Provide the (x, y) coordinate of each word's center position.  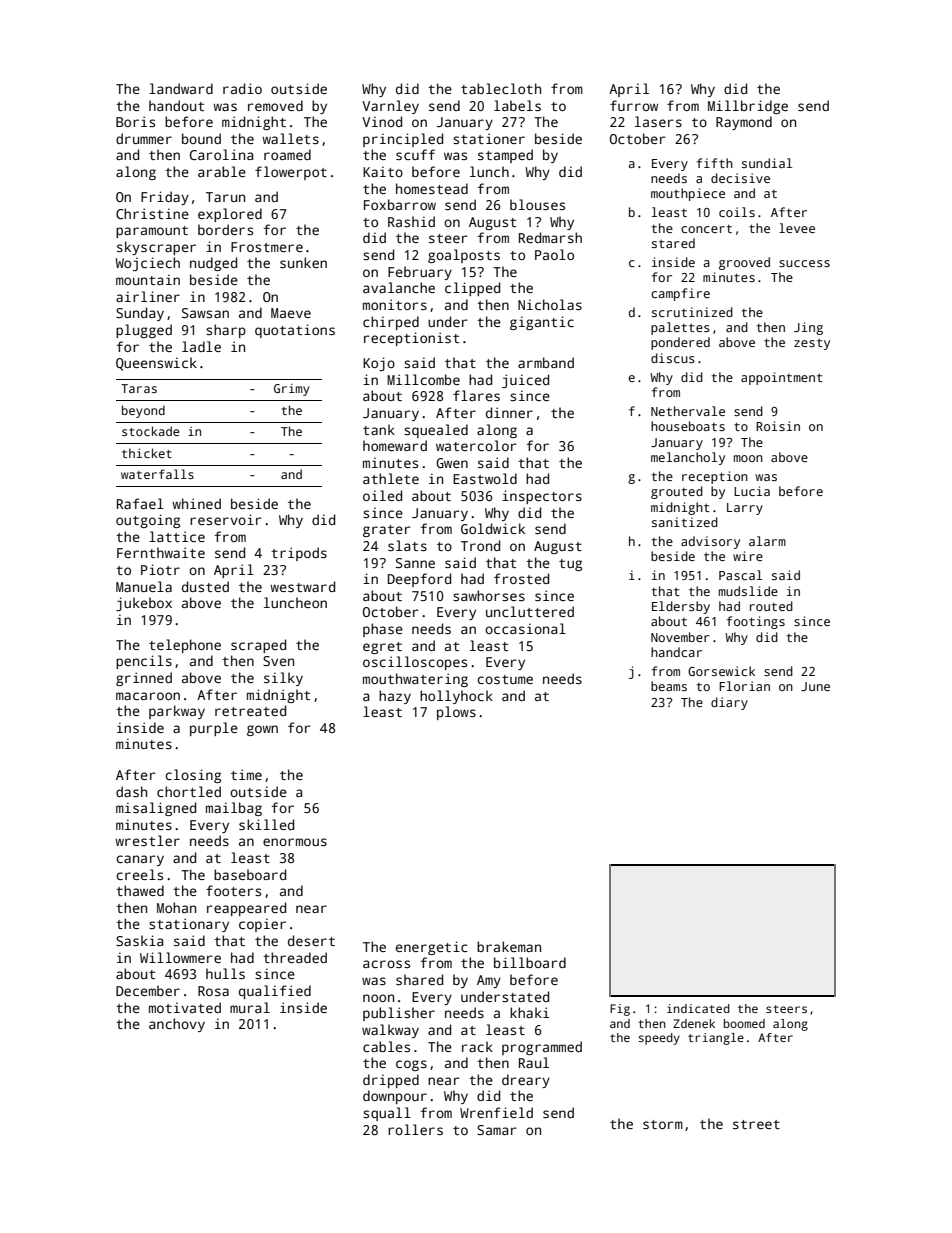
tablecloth (501, 88)
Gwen (452, 463)
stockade (151, 431)
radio (242, 88)
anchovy (177, 1025)
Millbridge (748, 107)
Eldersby (681, 607)
